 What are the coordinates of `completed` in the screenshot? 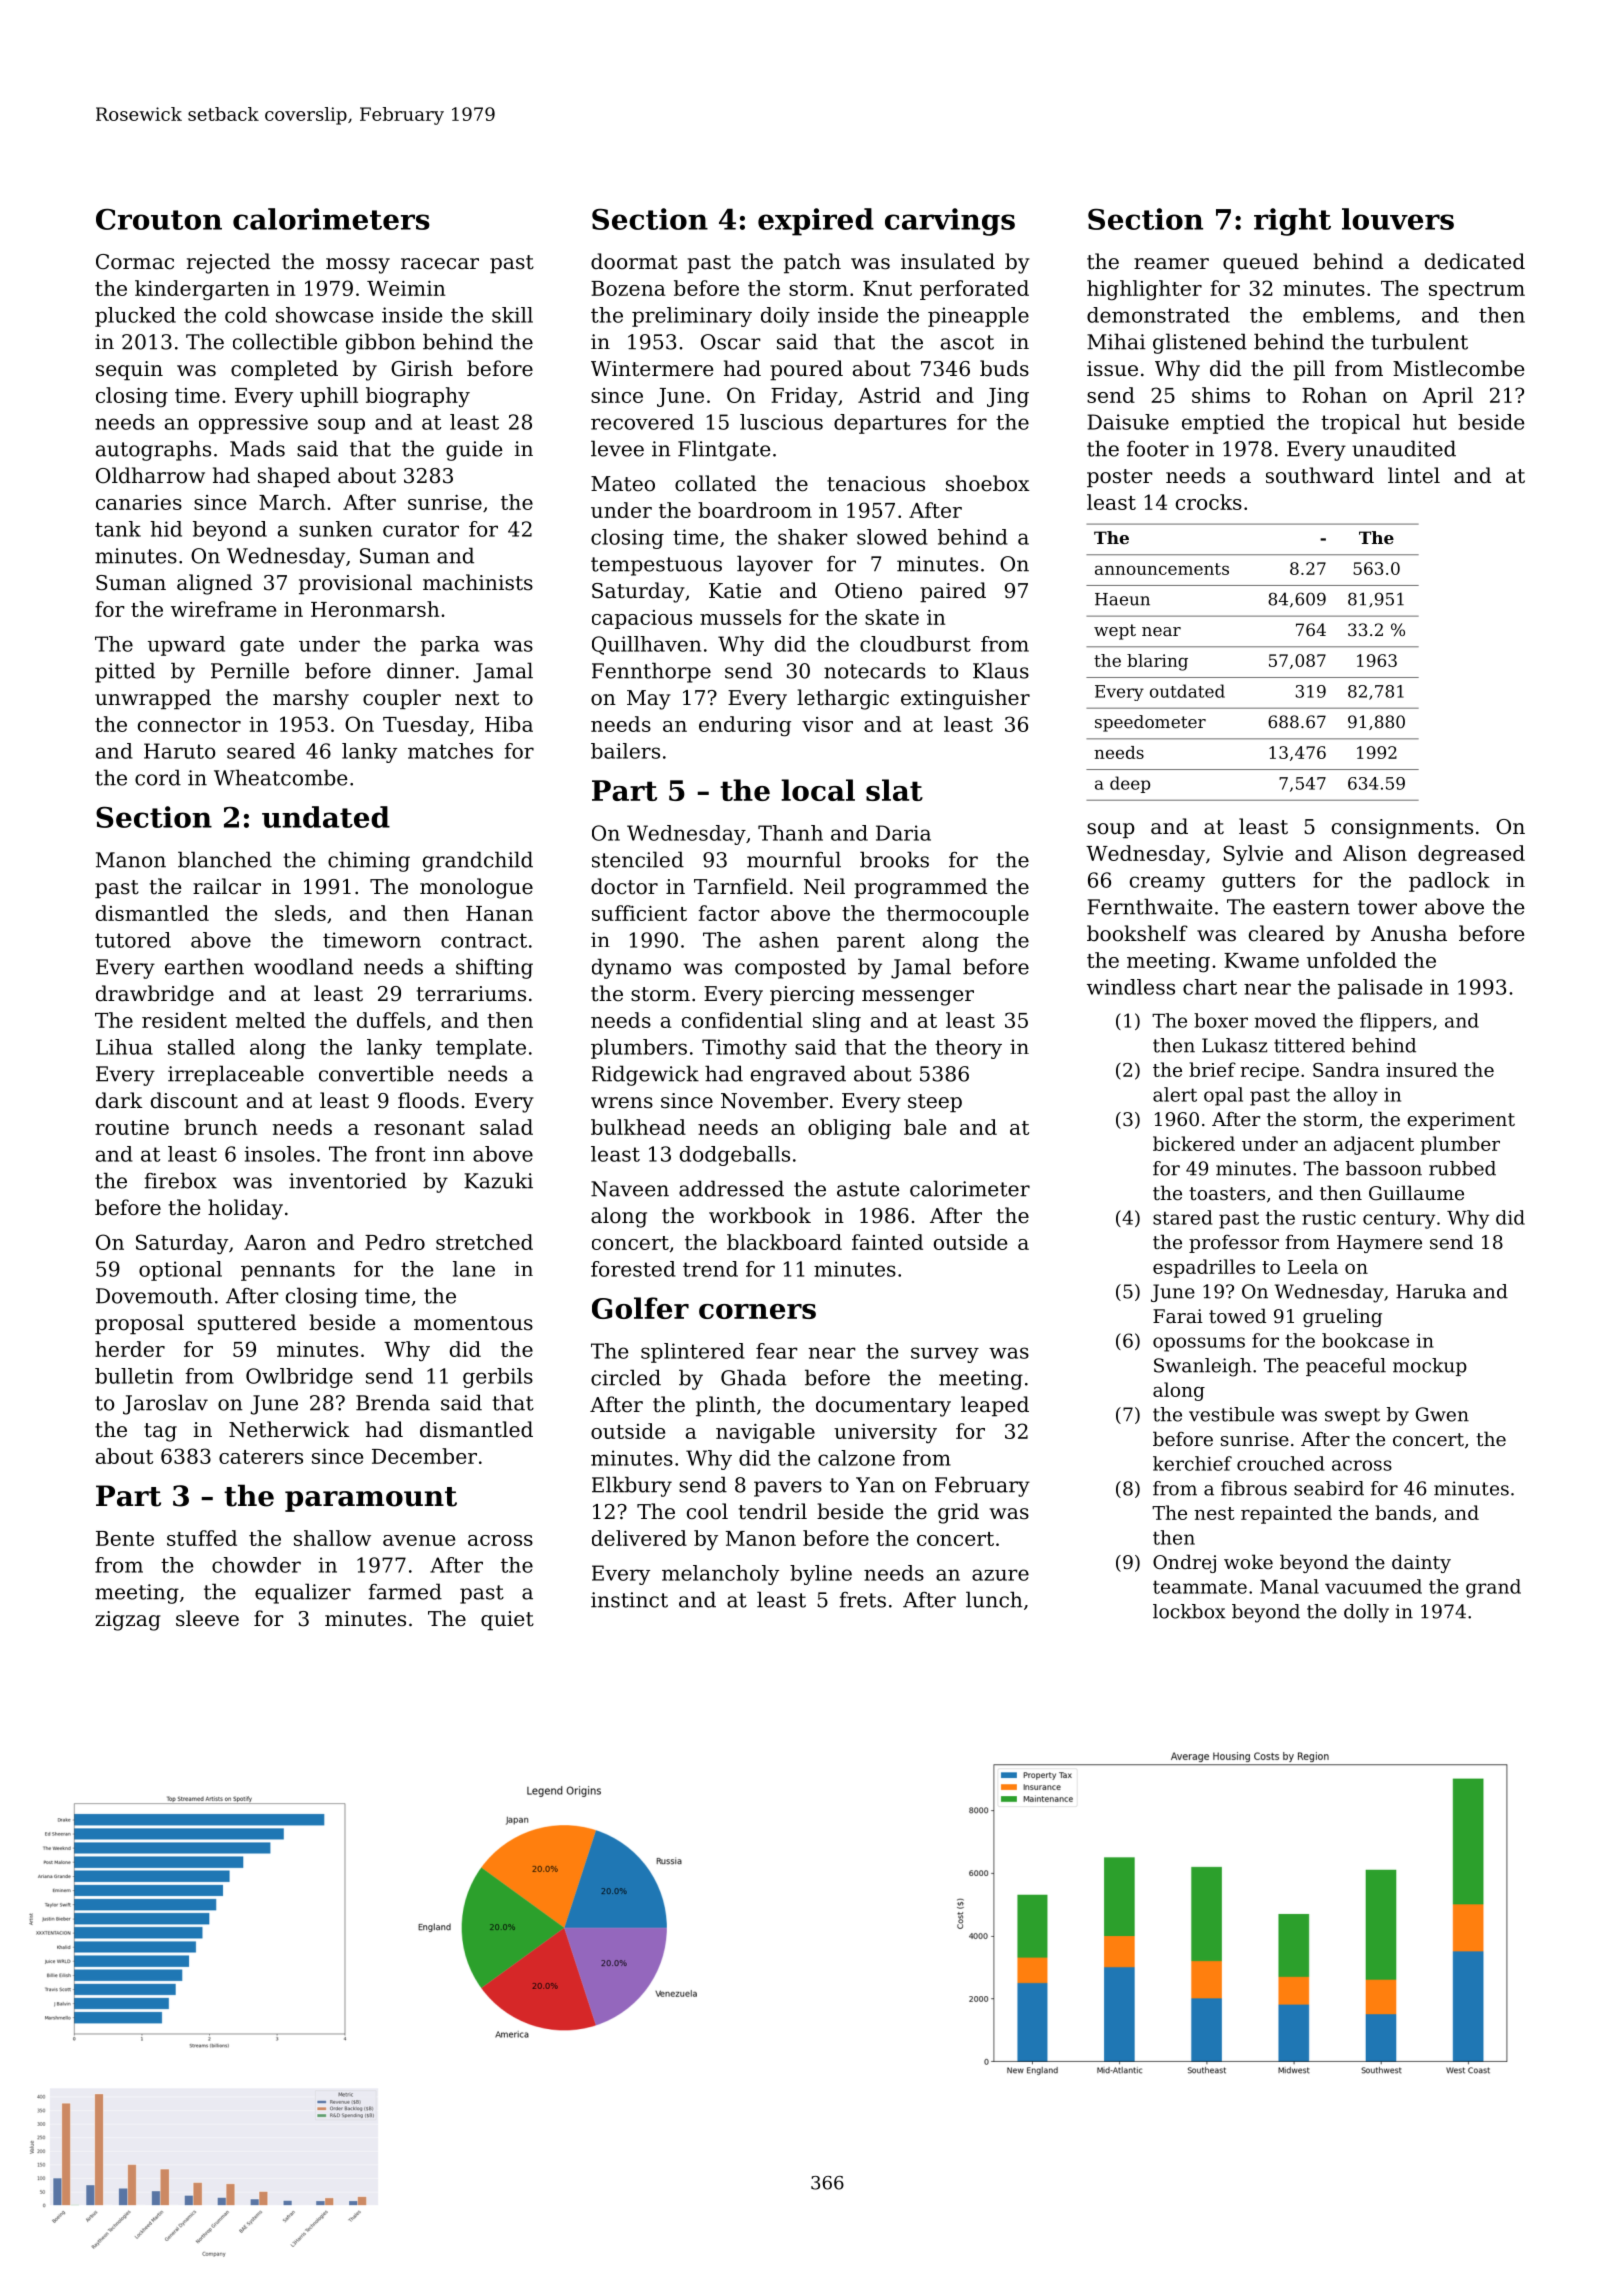 It's located at (284, 370).
